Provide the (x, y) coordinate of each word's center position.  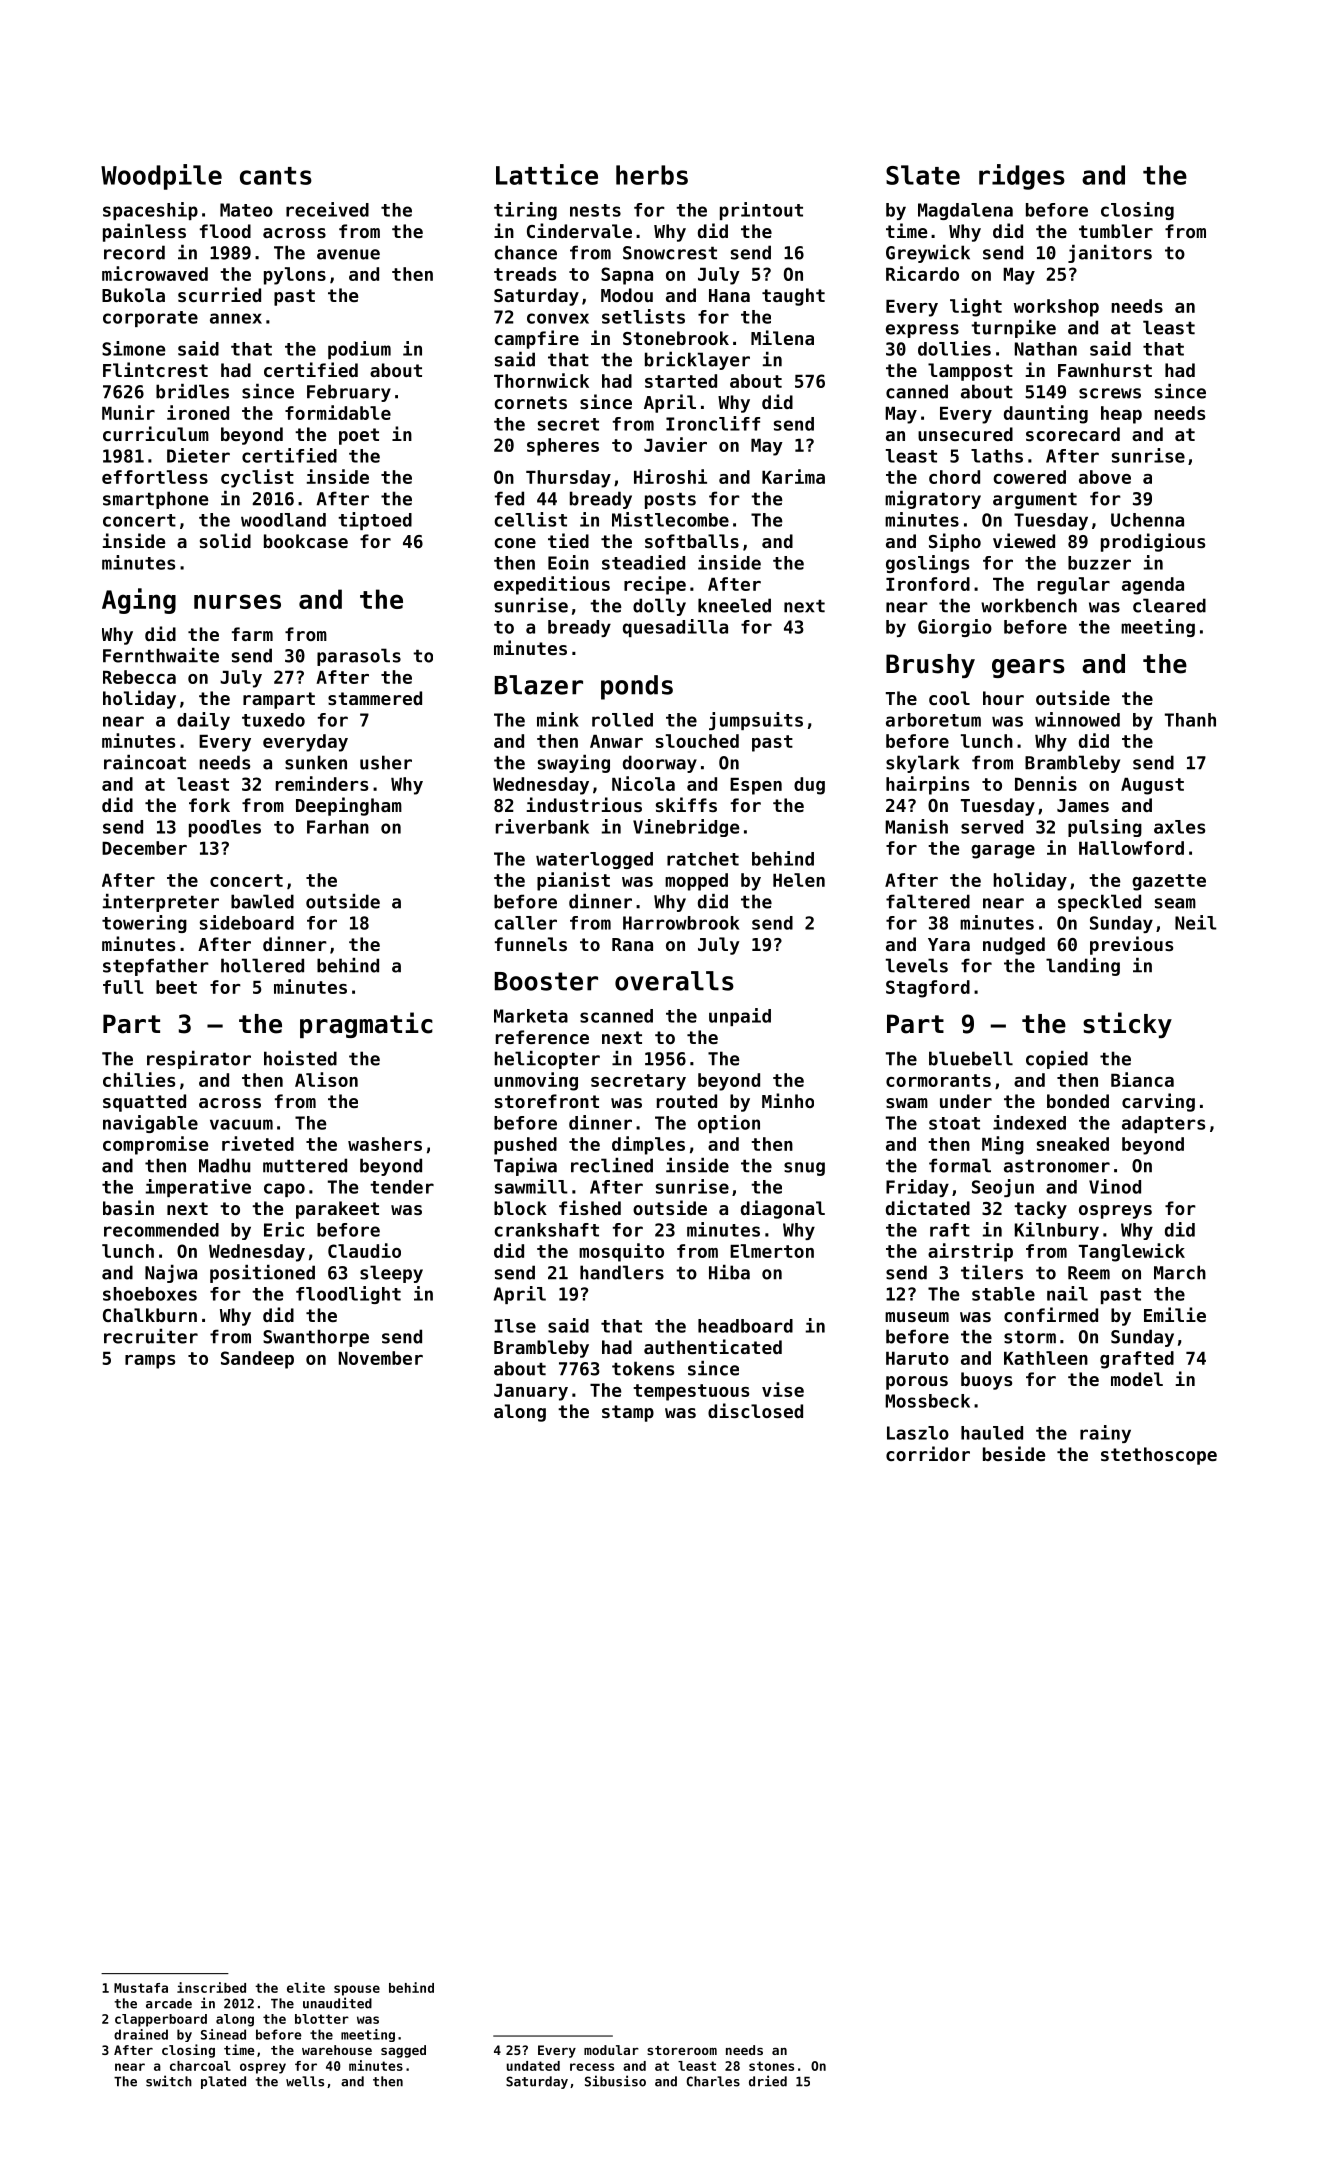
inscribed (211, 1987)
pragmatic (366, 1025)
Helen (799, 880)
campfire (536, 339)
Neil (1196, 922)
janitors (1110, 254)
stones (771, 2066)
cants (276, 176)
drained (141, 2034)
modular (611, 2050)
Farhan (338, 827)
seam (1175, 903)
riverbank (542, 826)
